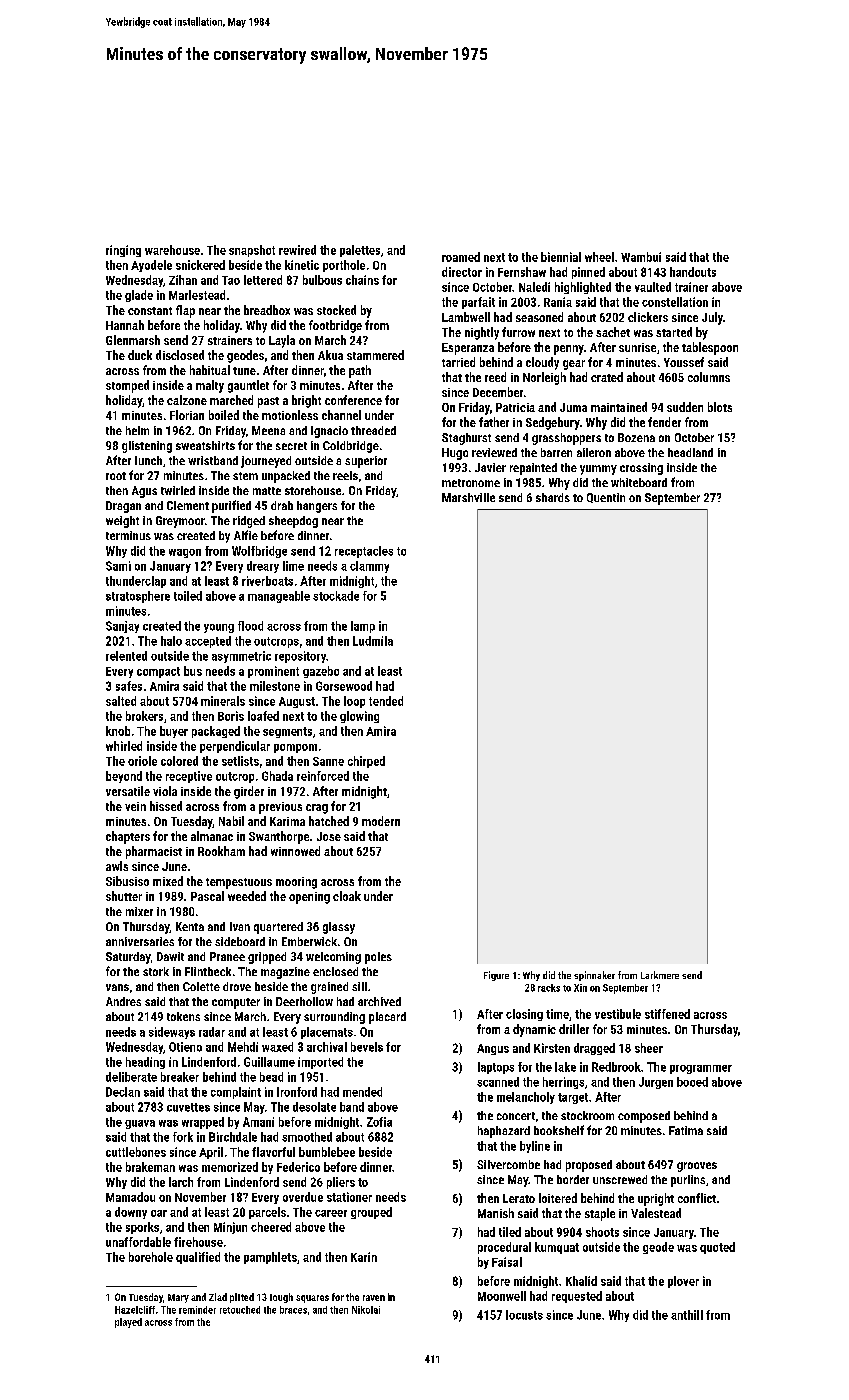 This screenshot has height=1400, width=849. Describe the element at coordinates (594, 976) in the screenshot. I see `spinnaker` at that location.
